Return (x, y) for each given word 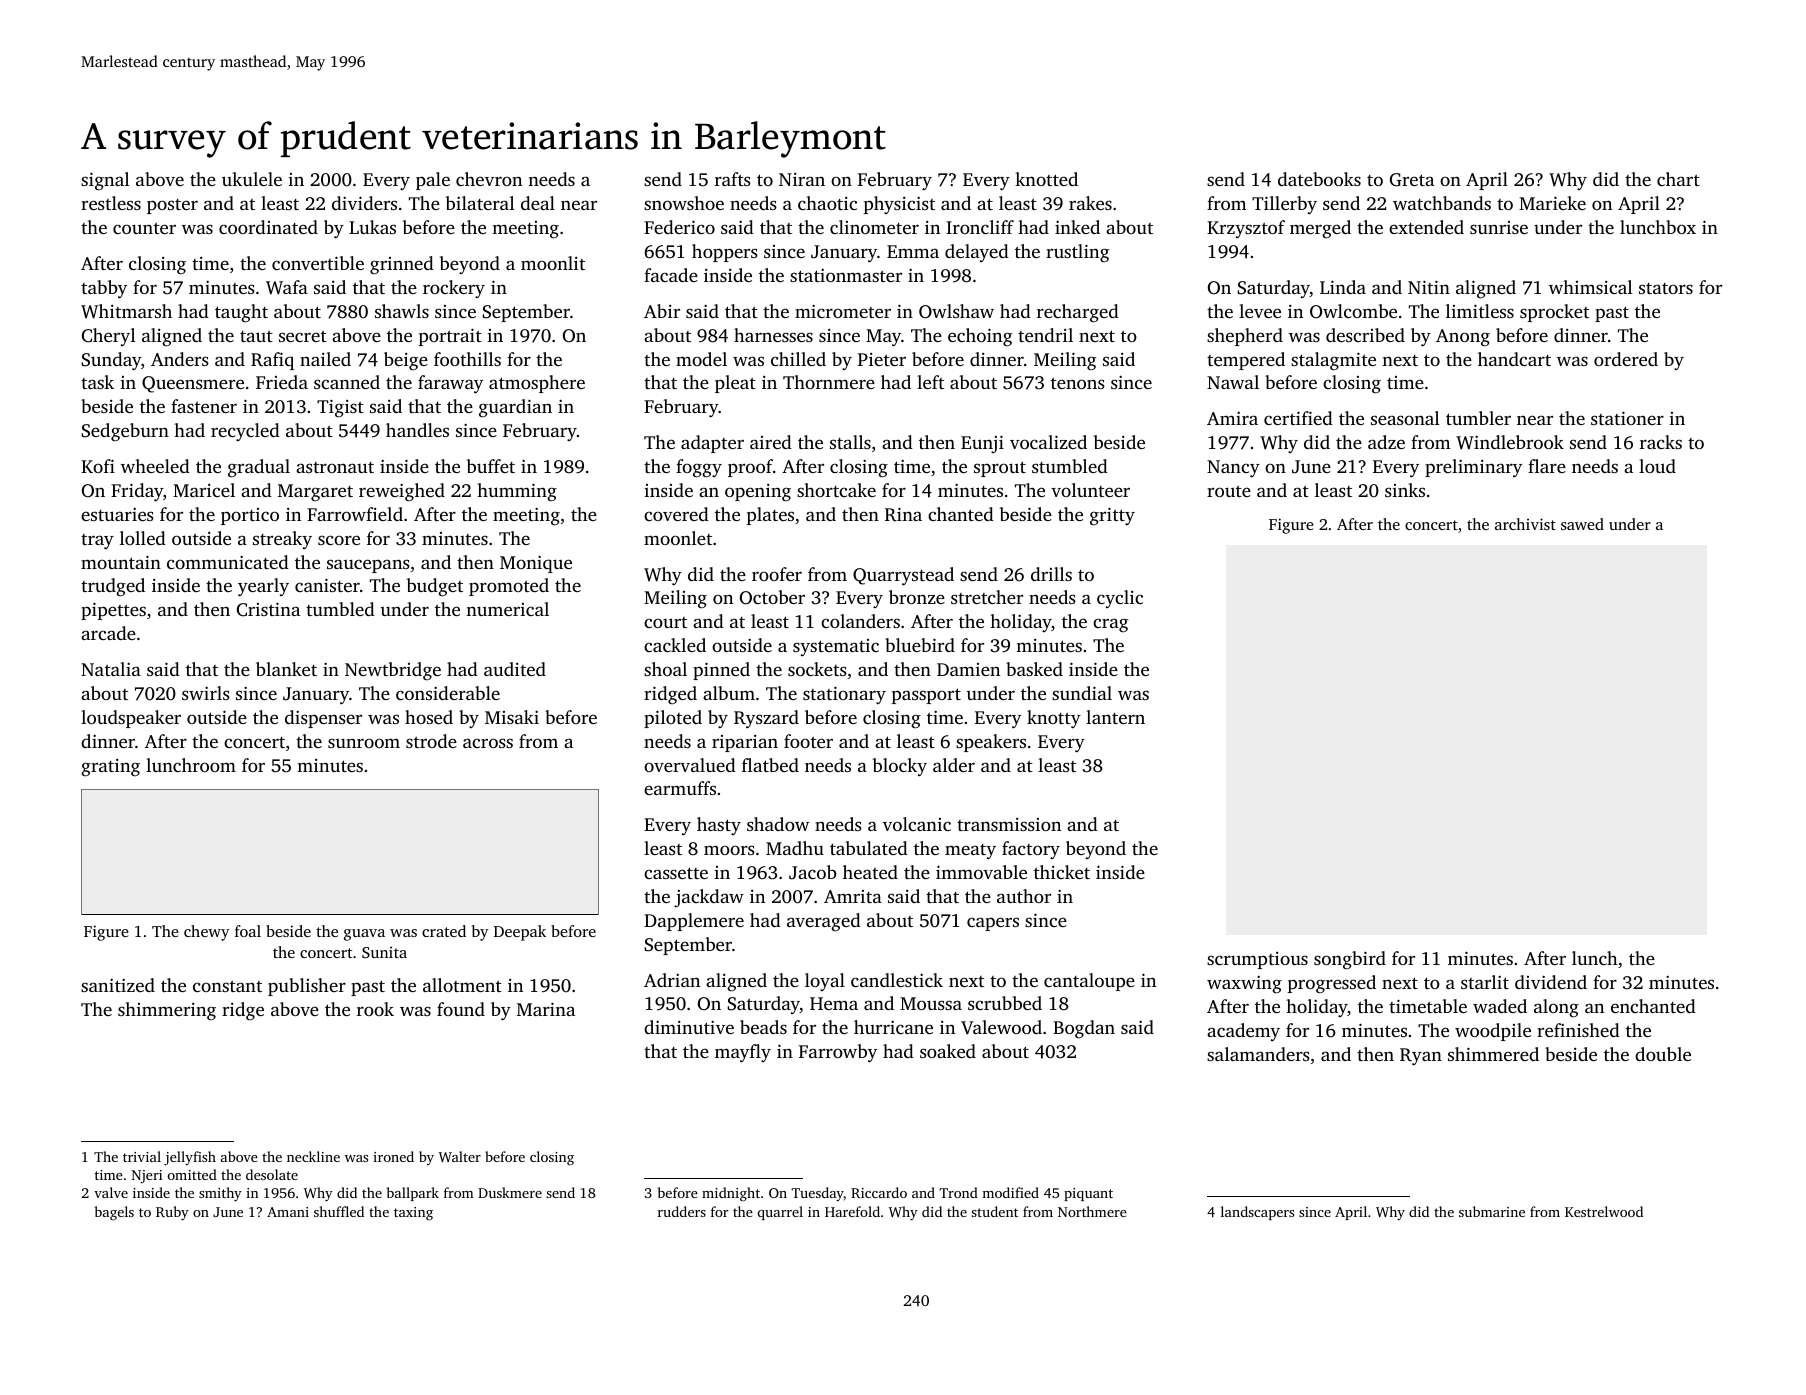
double (1663, 1054)
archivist (1525, 524)
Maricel (204, 490)
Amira (1232, 418)
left (930, 382)
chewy (207, 933)
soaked (948, 1051)
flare (1547, 466)
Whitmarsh (126, 311)
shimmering (167, 1011)
